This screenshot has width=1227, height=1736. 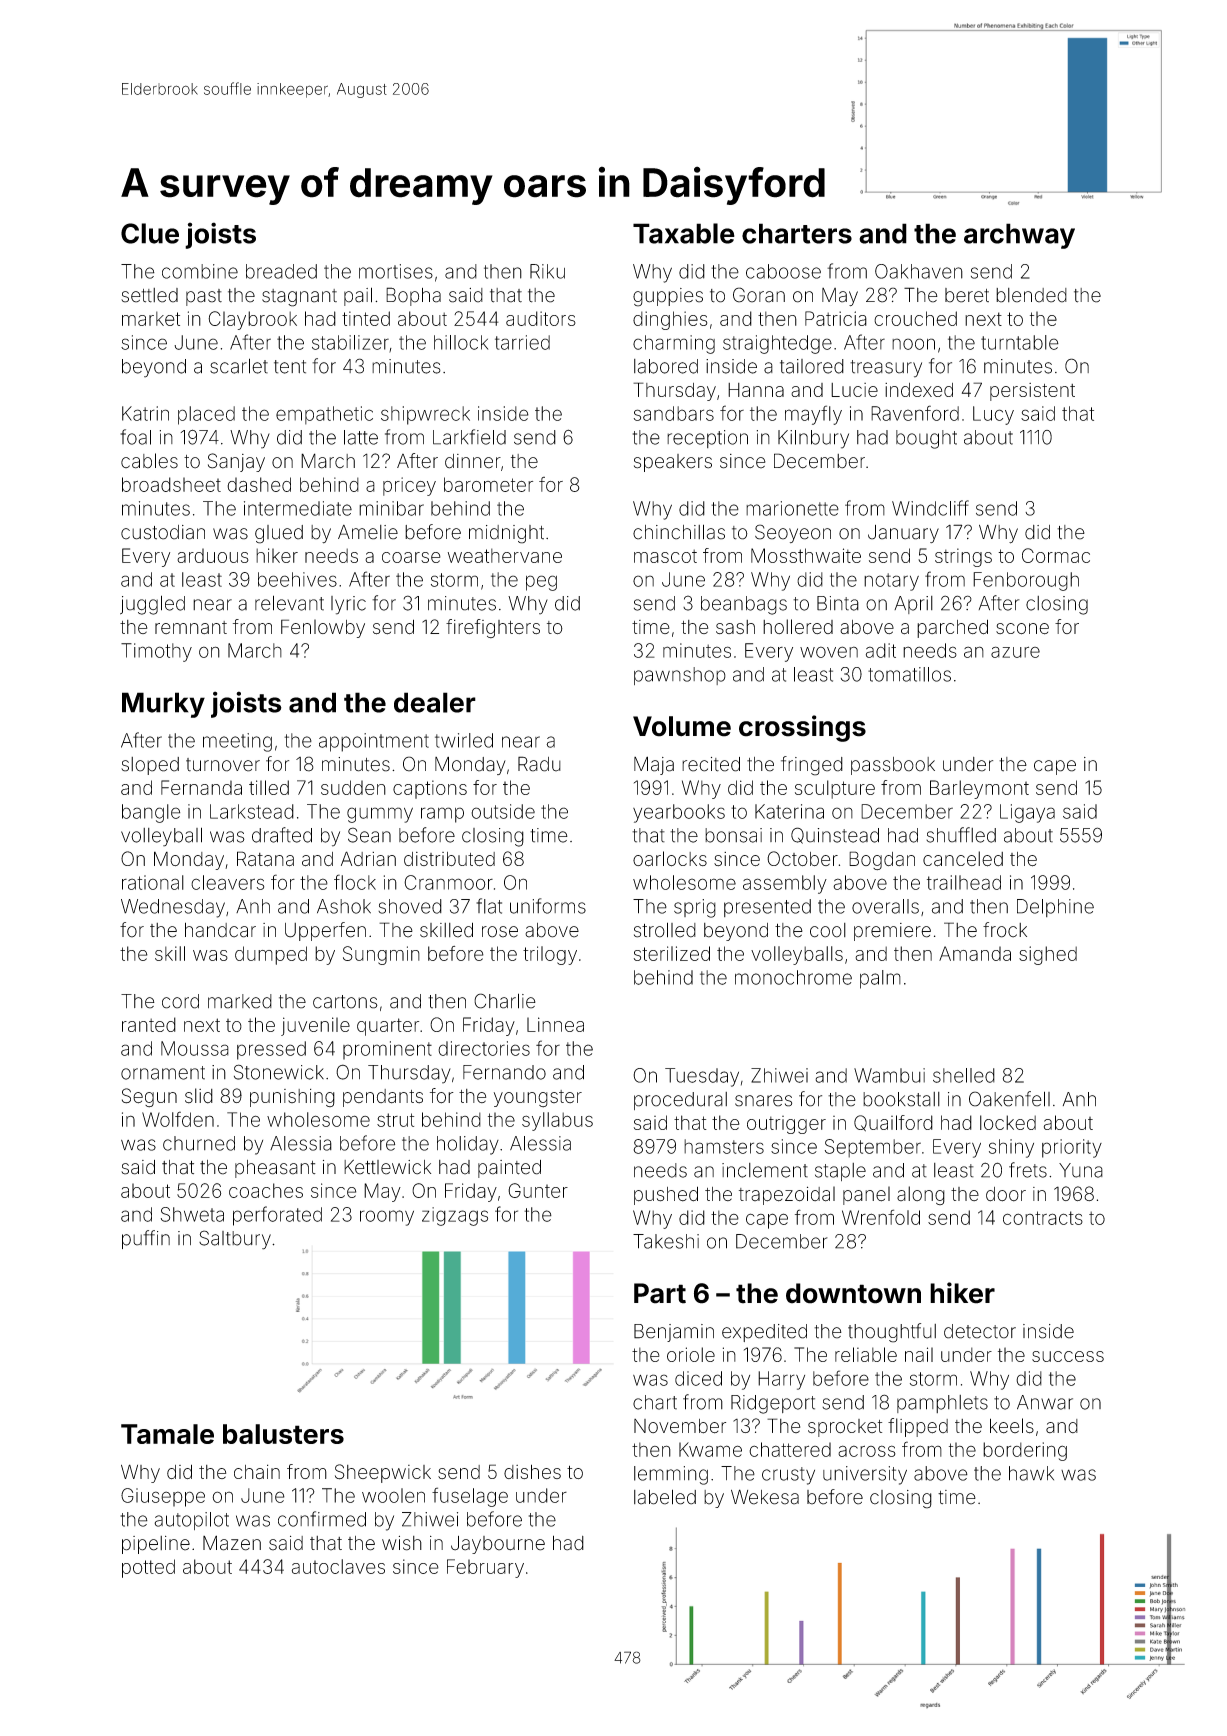 What do you see at coordinates (283, 1434) in the screenshot?
I see `balusters` at bounding box center [283, 1434].
